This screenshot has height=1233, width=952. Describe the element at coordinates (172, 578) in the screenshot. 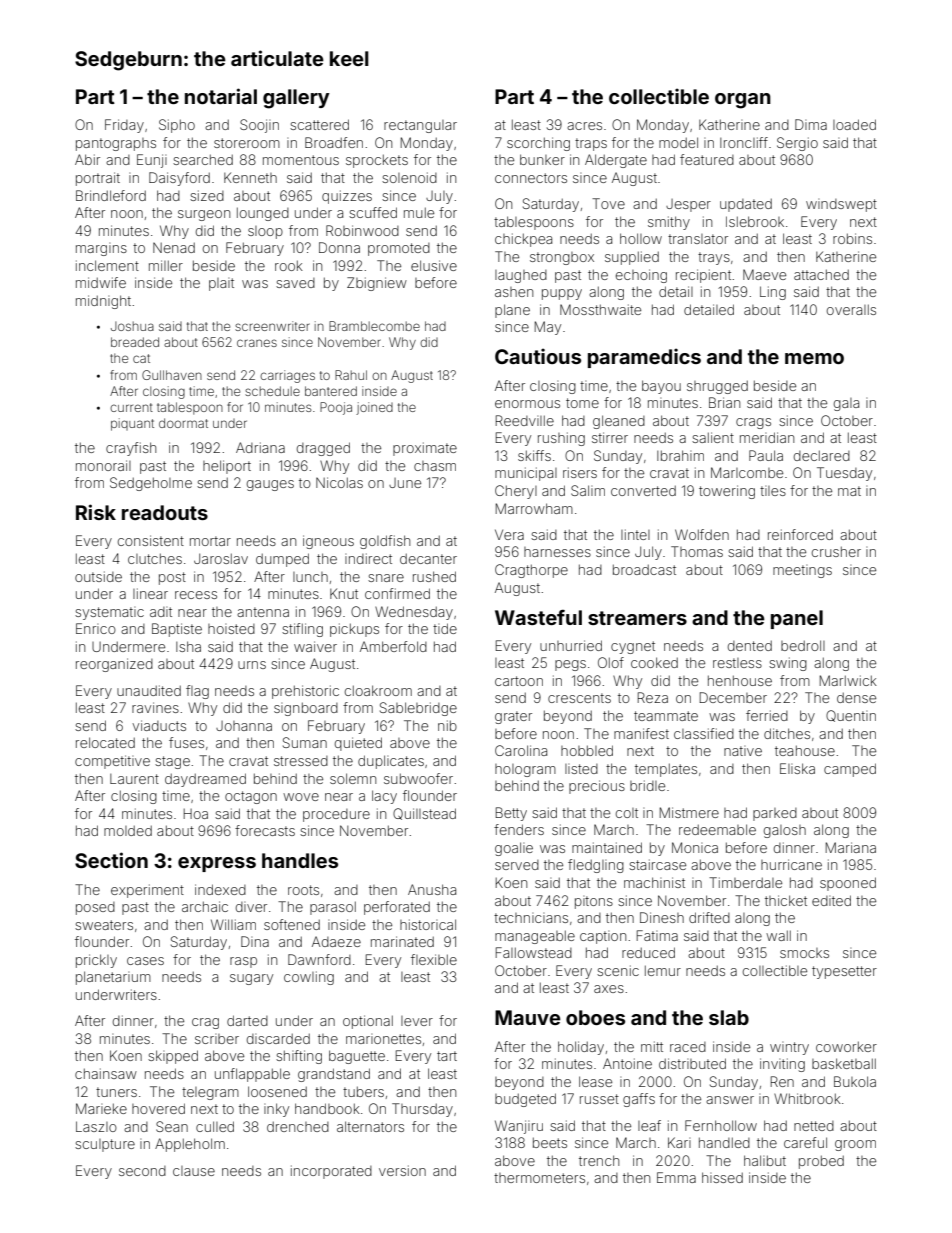

I see `post` at that location.
